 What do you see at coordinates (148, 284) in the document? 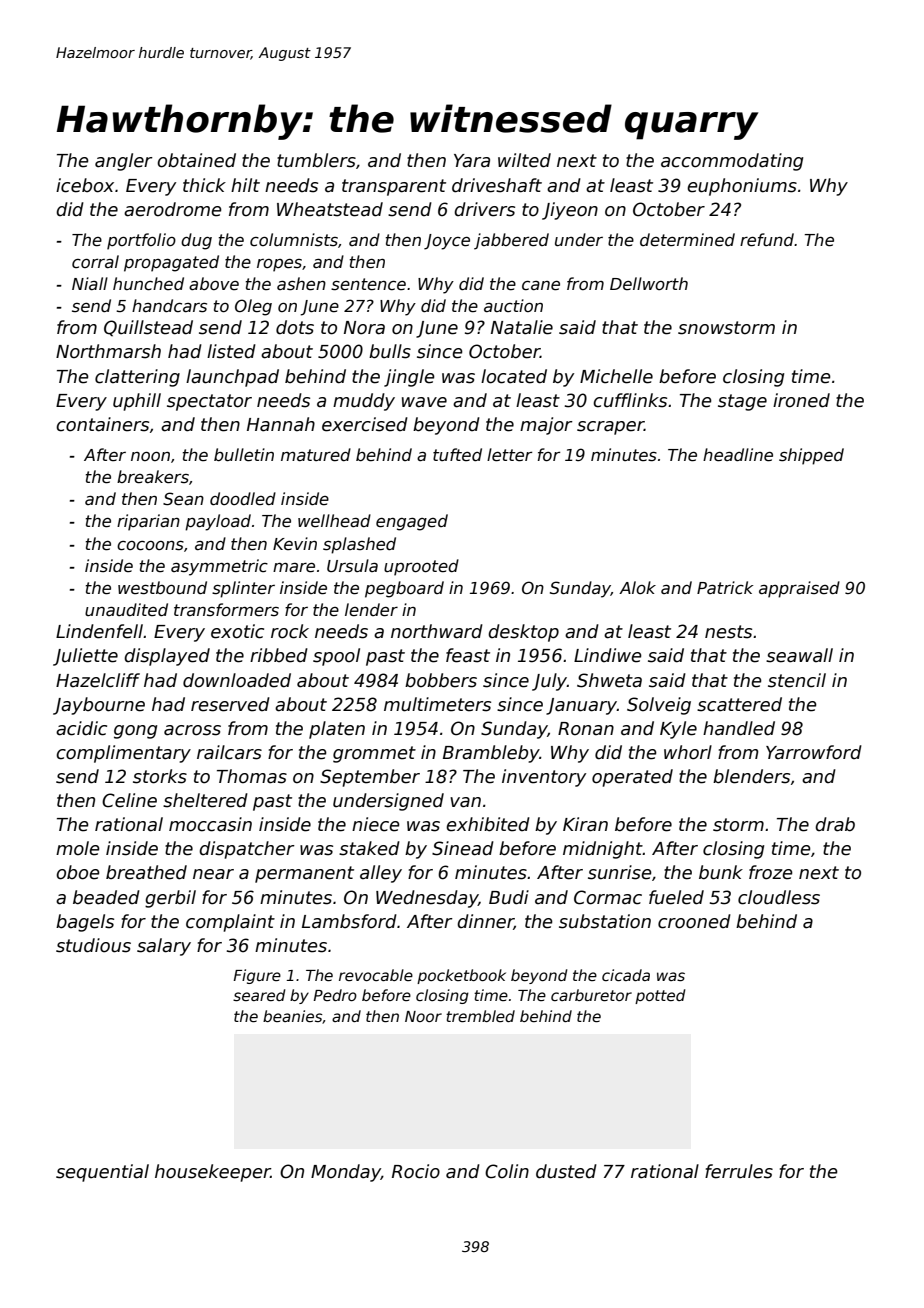
I see `hunched` at bounding box center [148, 284].
